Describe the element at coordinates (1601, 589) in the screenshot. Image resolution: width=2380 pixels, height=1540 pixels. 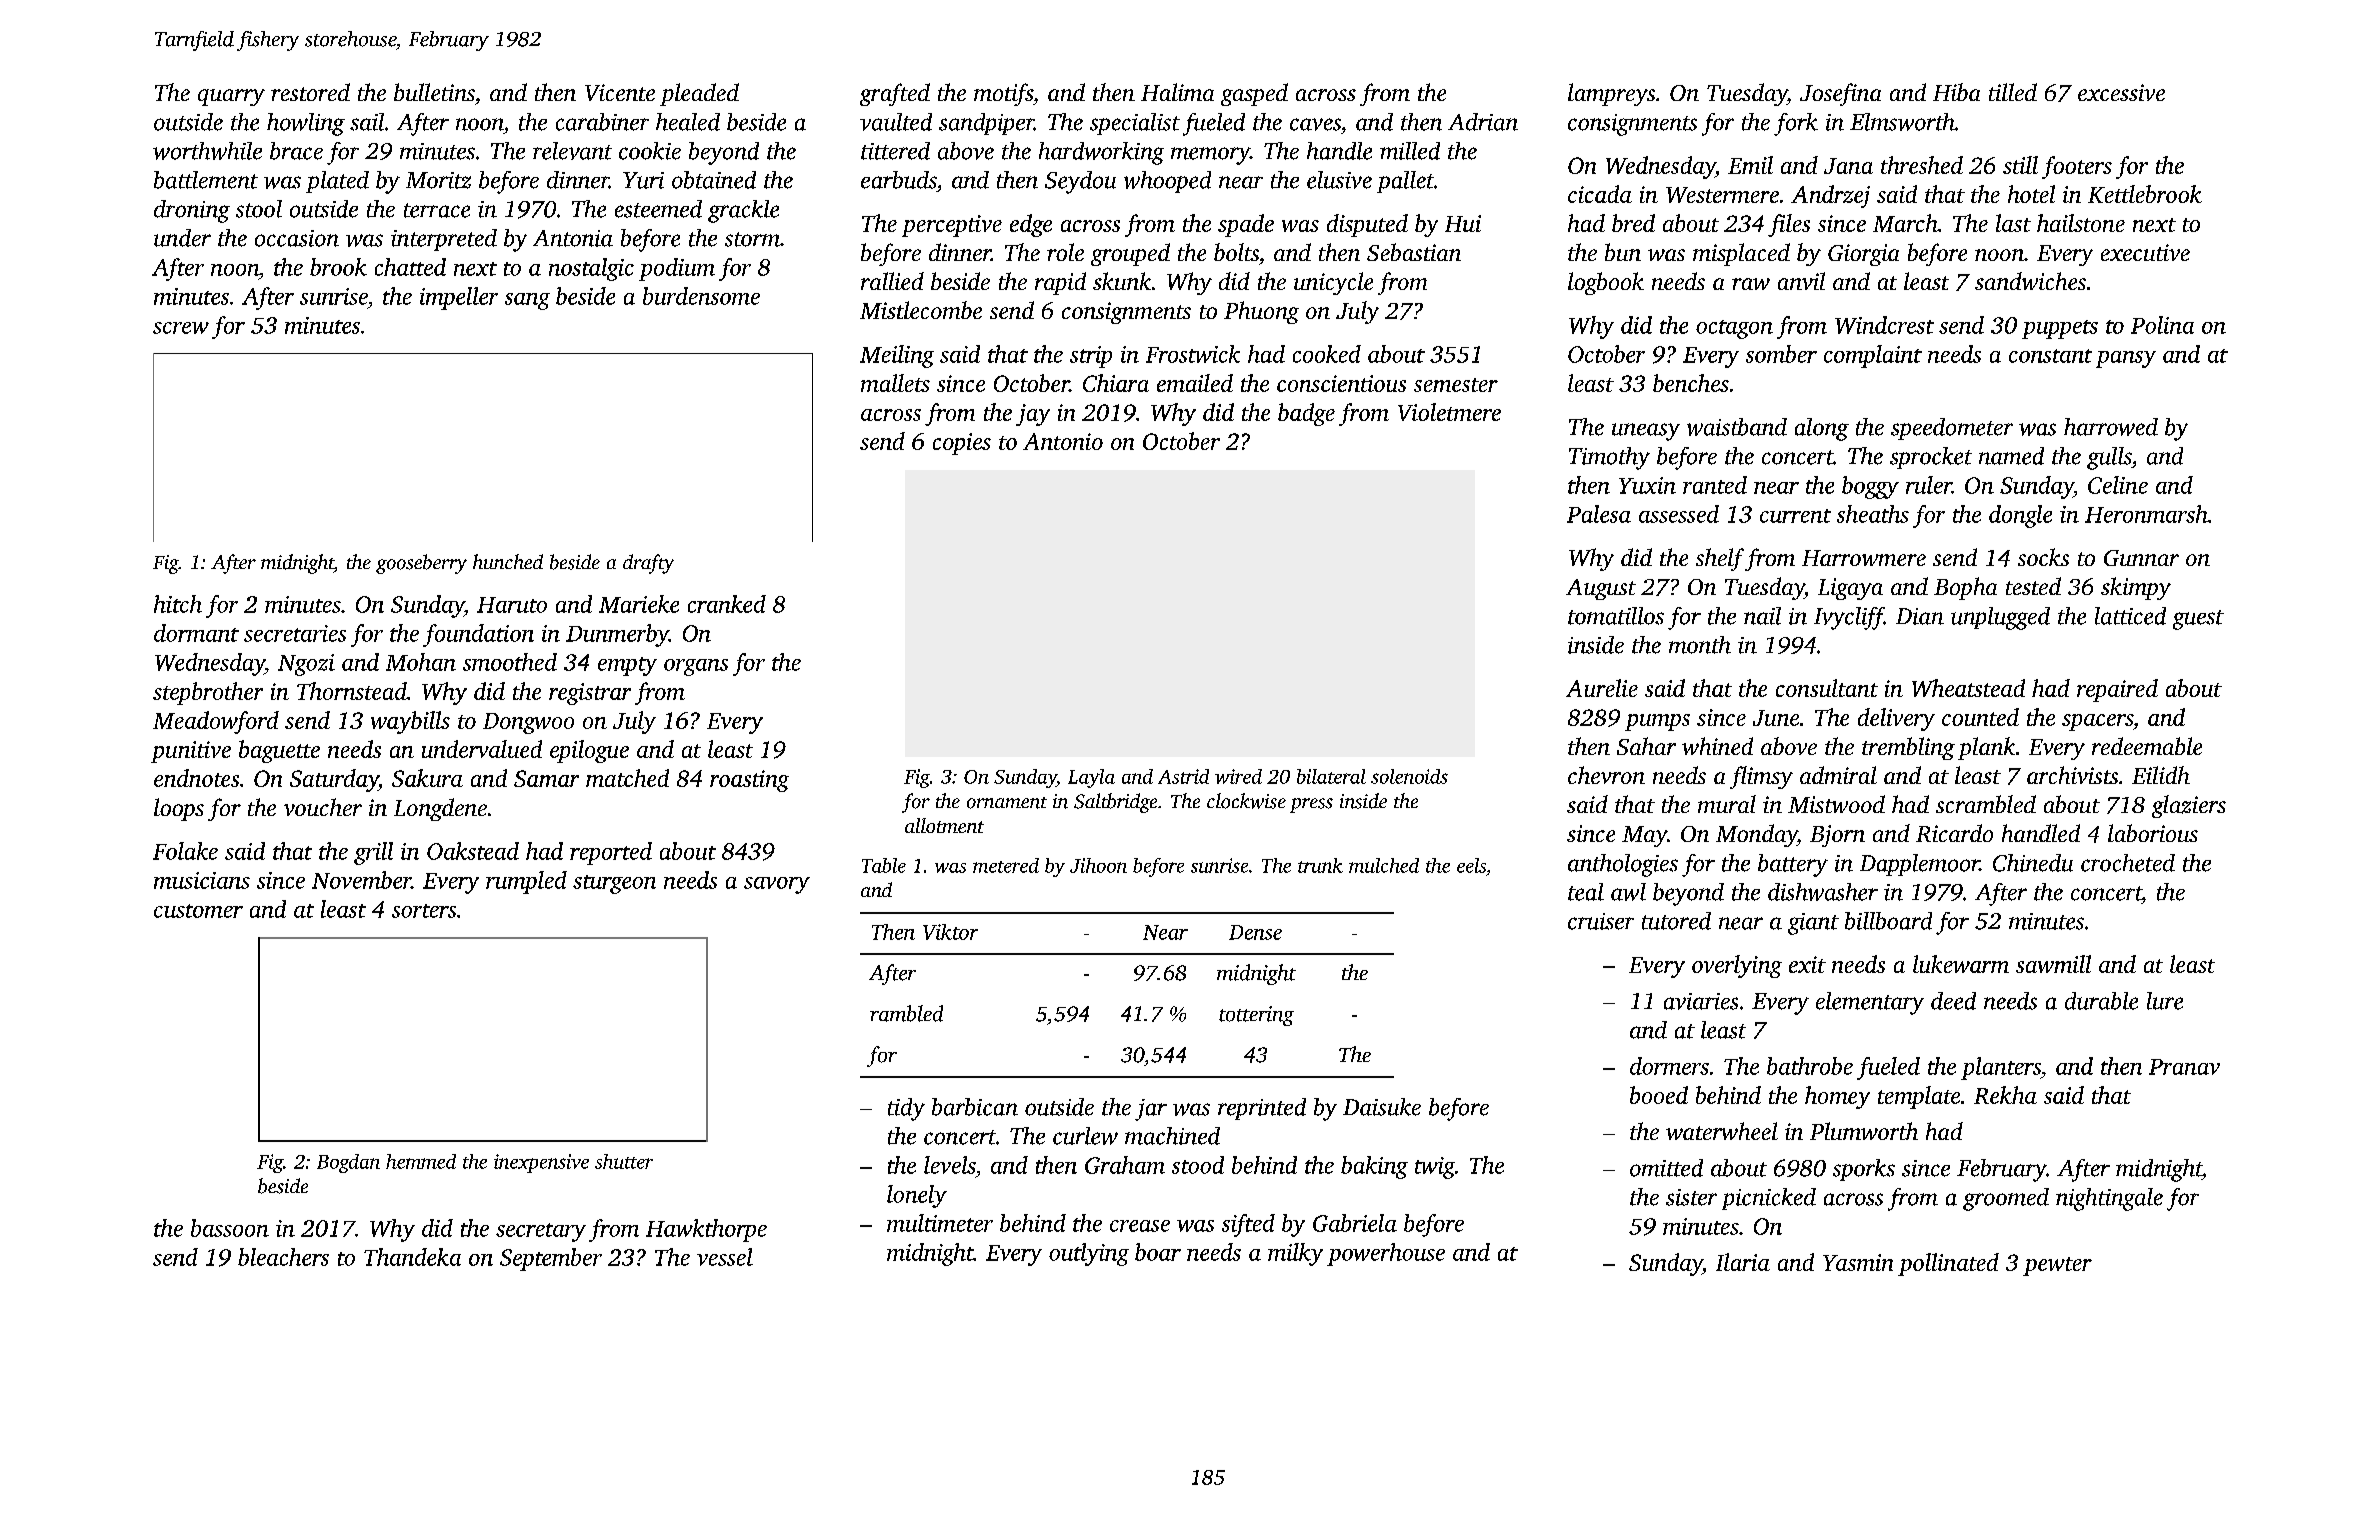
I see `August` at that location.
